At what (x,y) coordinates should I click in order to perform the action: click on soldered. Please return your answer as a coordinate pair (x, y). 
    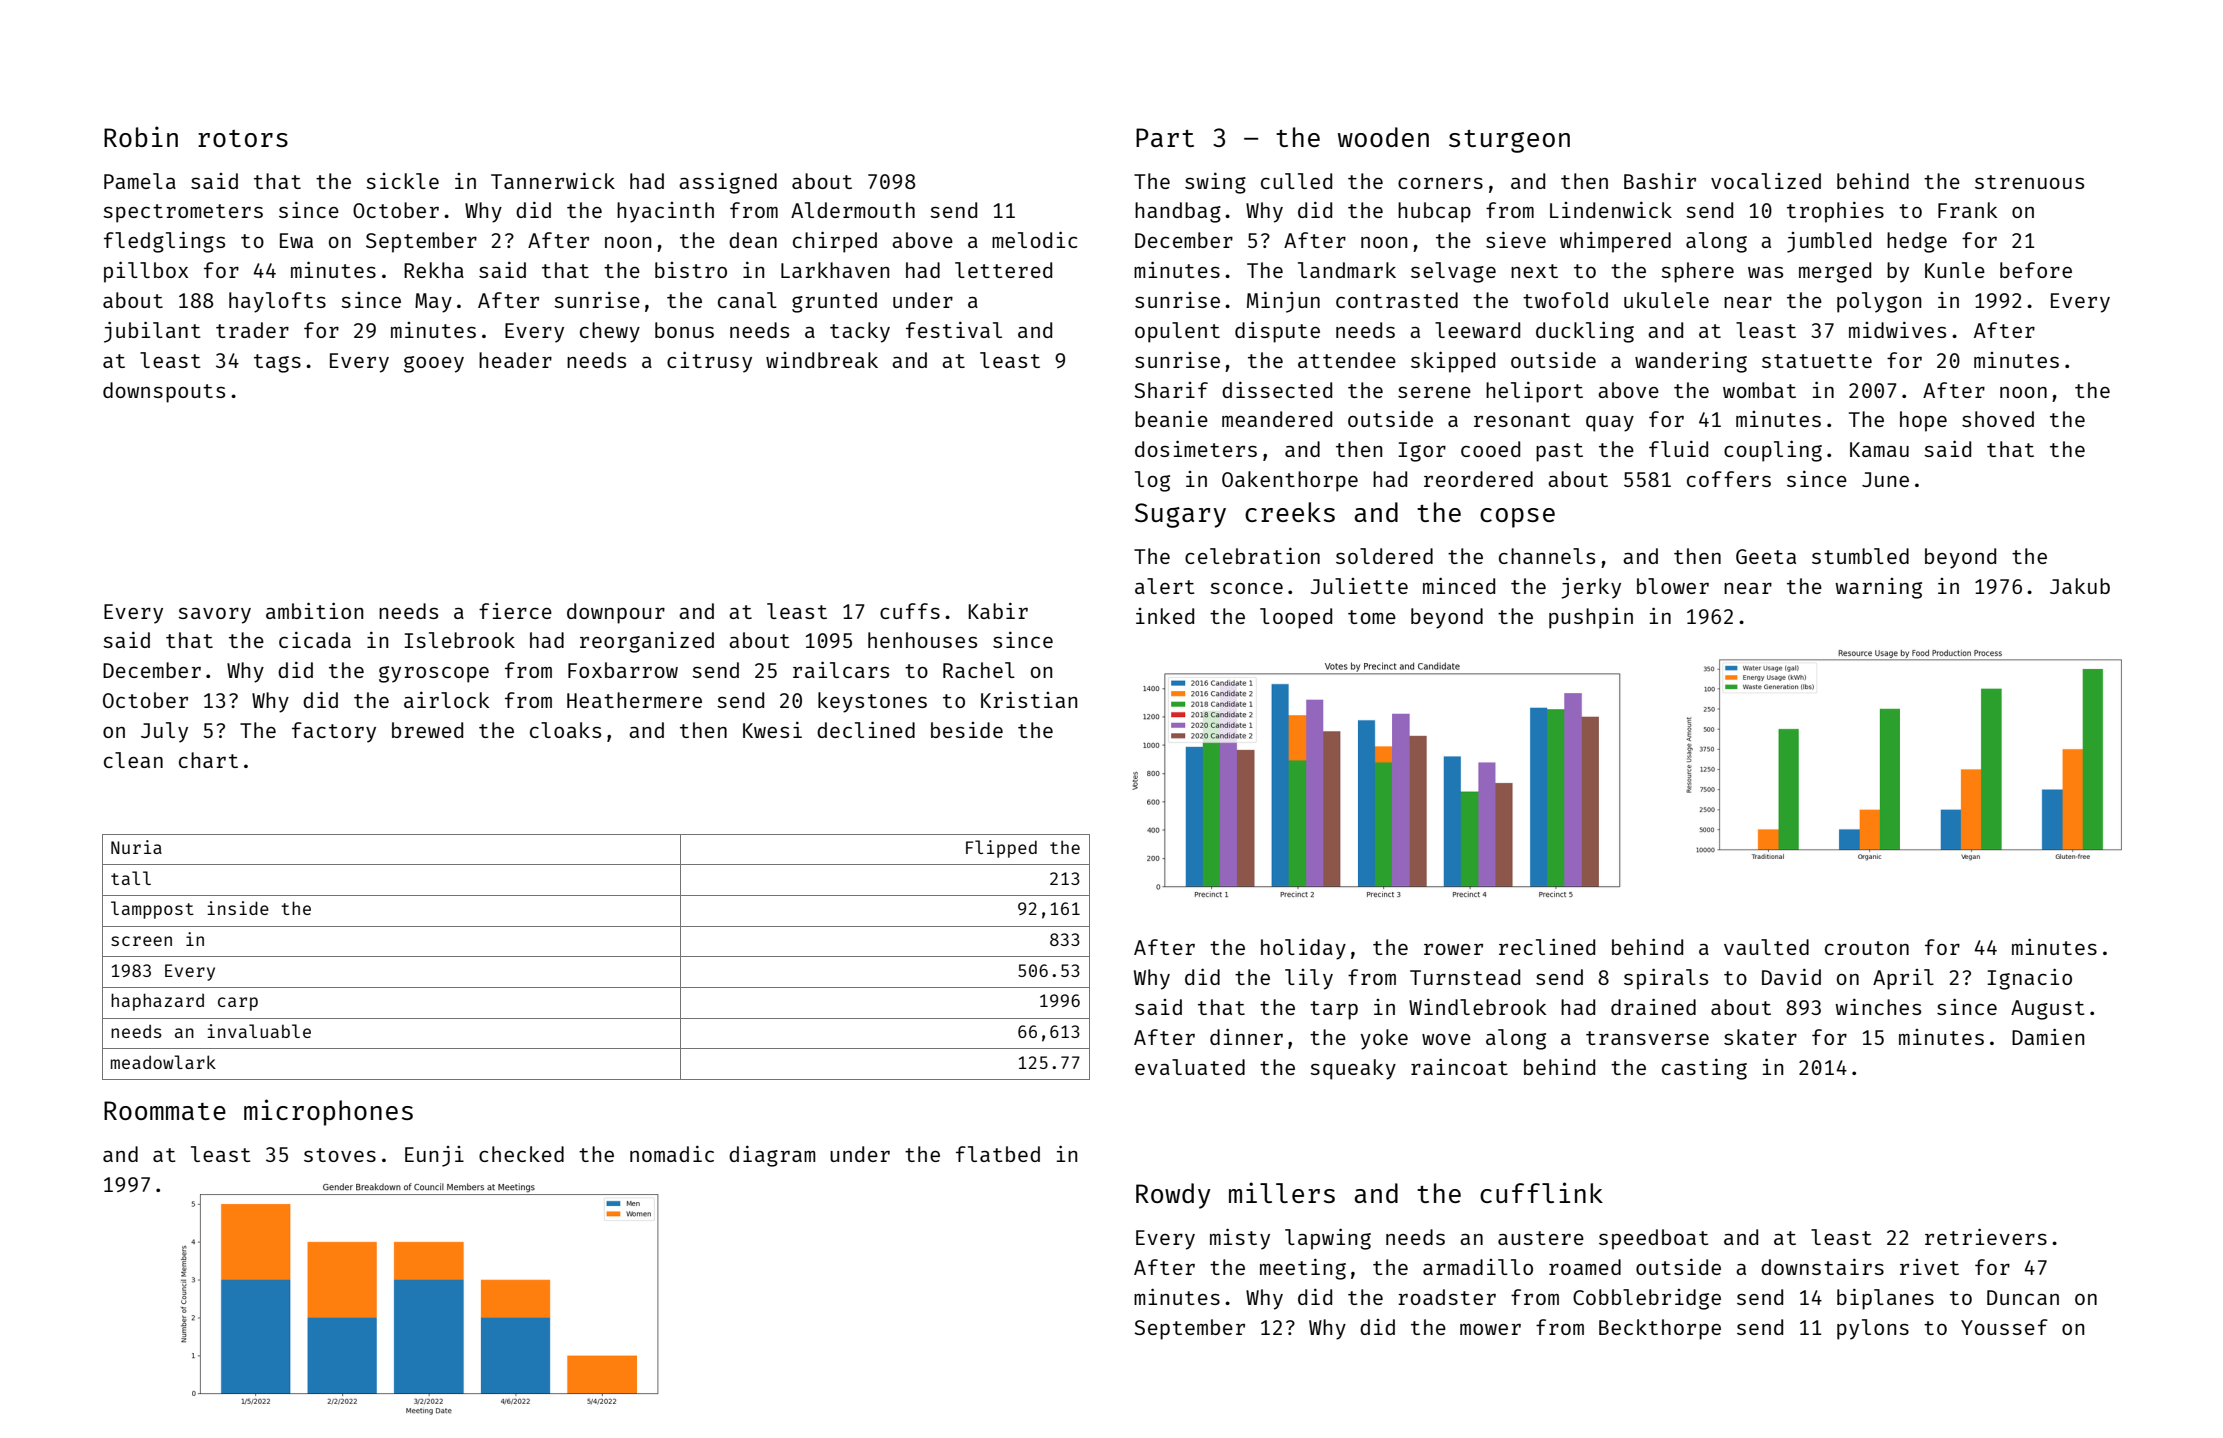
    Looking at the image, I should click on (1384, 556).
